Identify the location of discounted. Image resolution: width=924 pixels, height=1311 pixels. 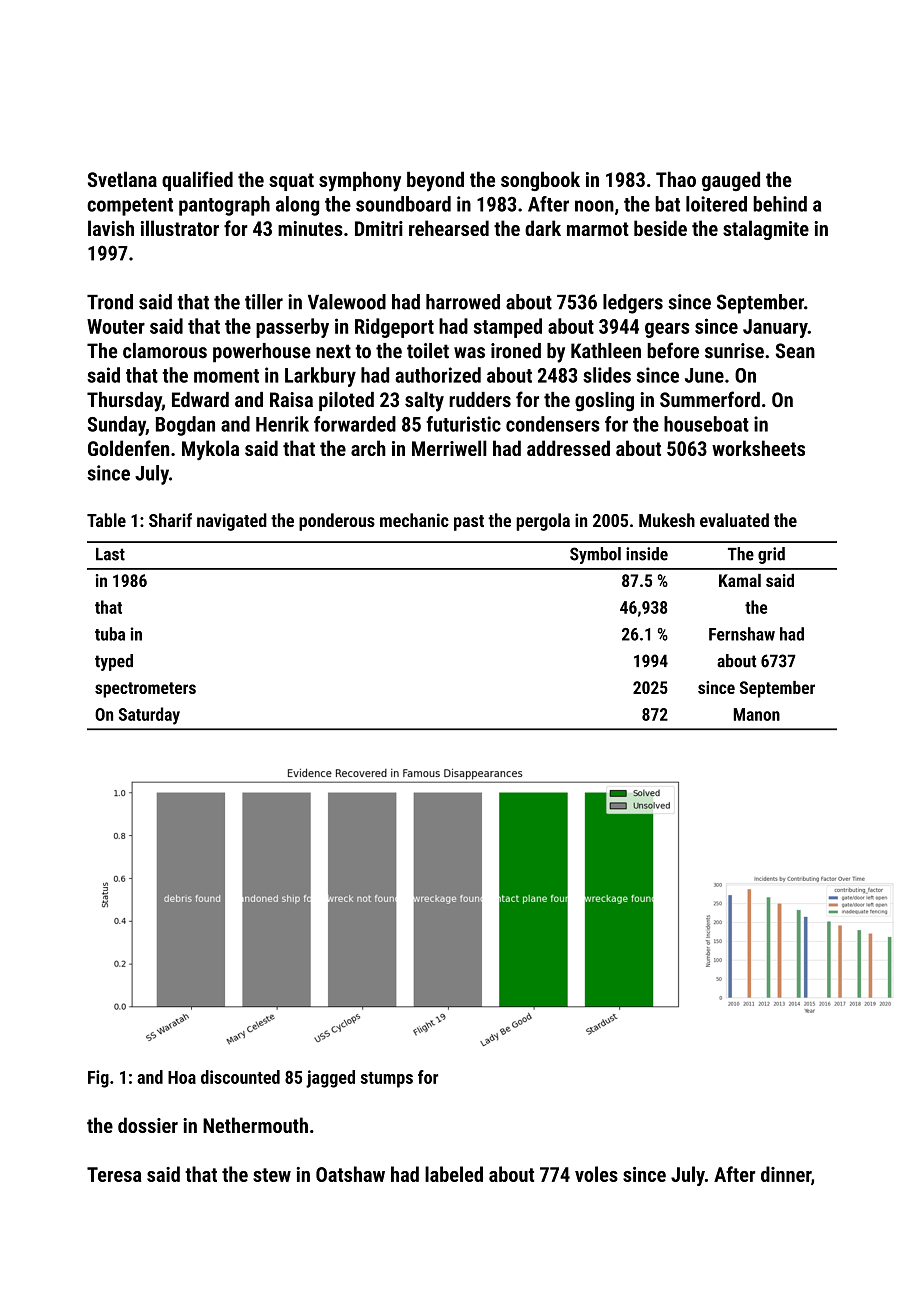
(240, 1077).
